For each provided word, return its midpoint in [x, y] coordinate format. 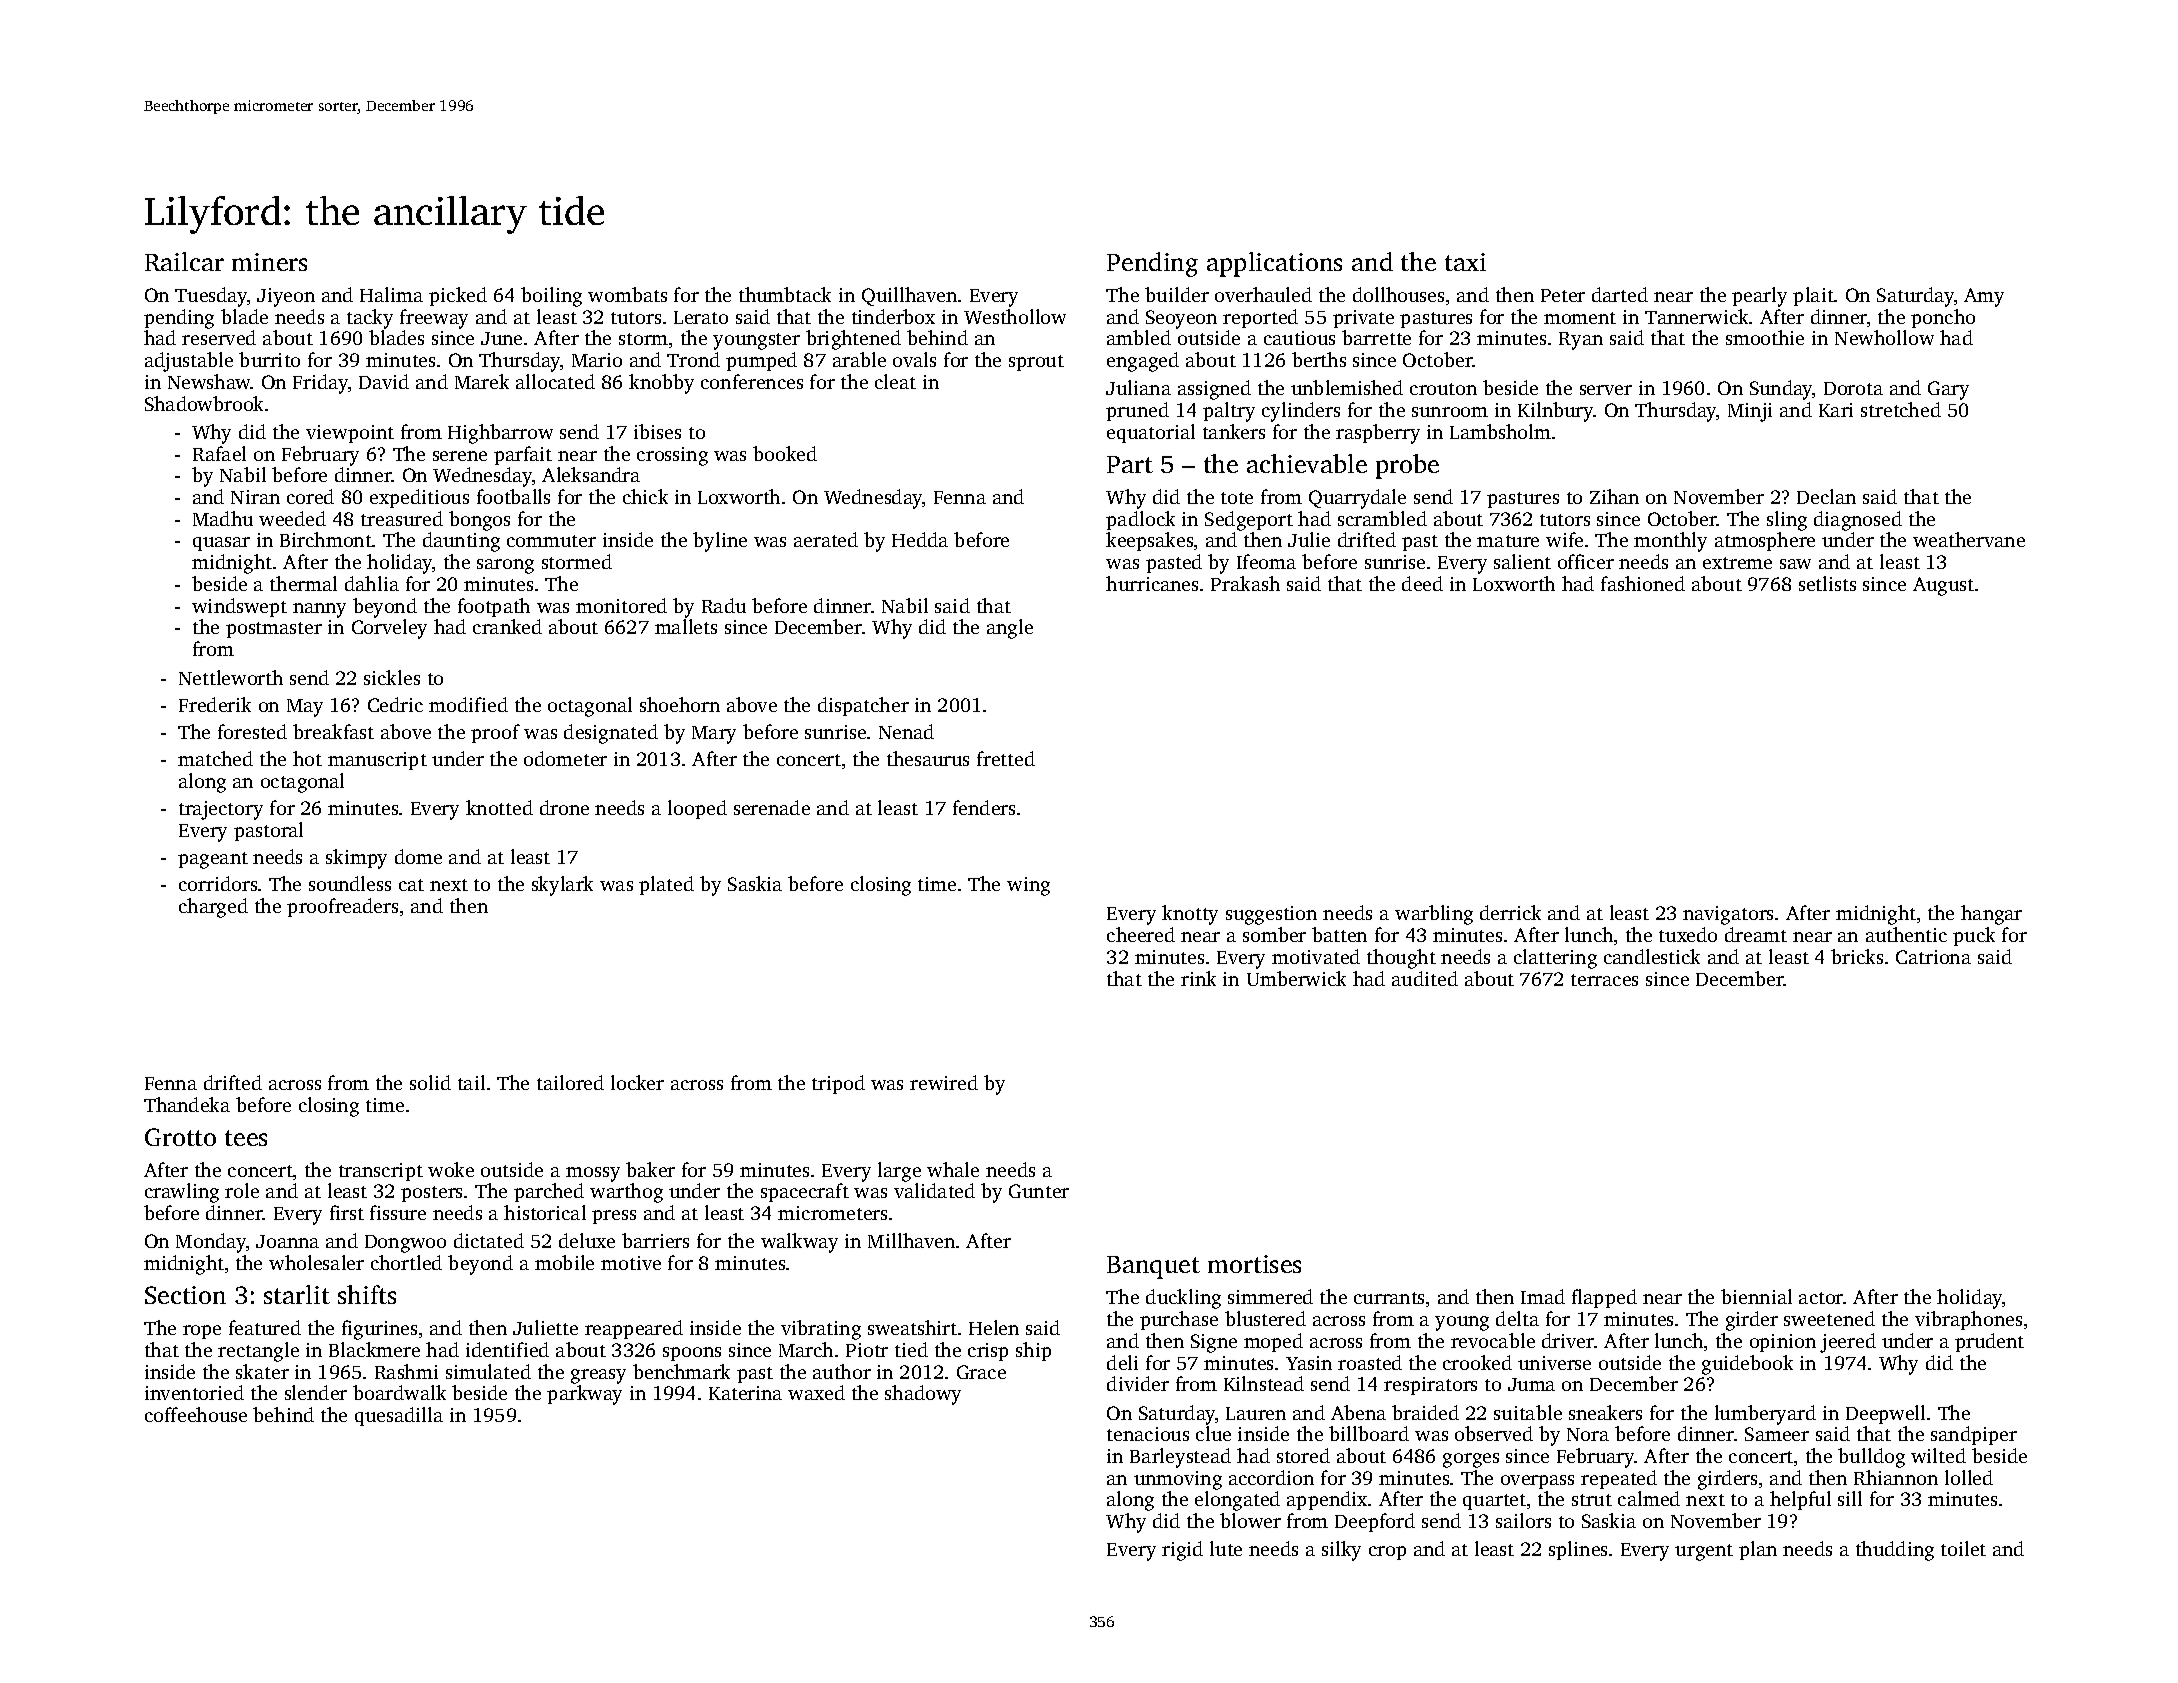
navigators [1728, 915]
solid [430, 1082]
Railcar [184, 261]
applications [1274, 264]
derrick [1510, 912]
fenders [984, 807]
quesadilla [399, 1416]
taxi [1465, 262]
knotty [1190, 915]
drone [564, 807]
